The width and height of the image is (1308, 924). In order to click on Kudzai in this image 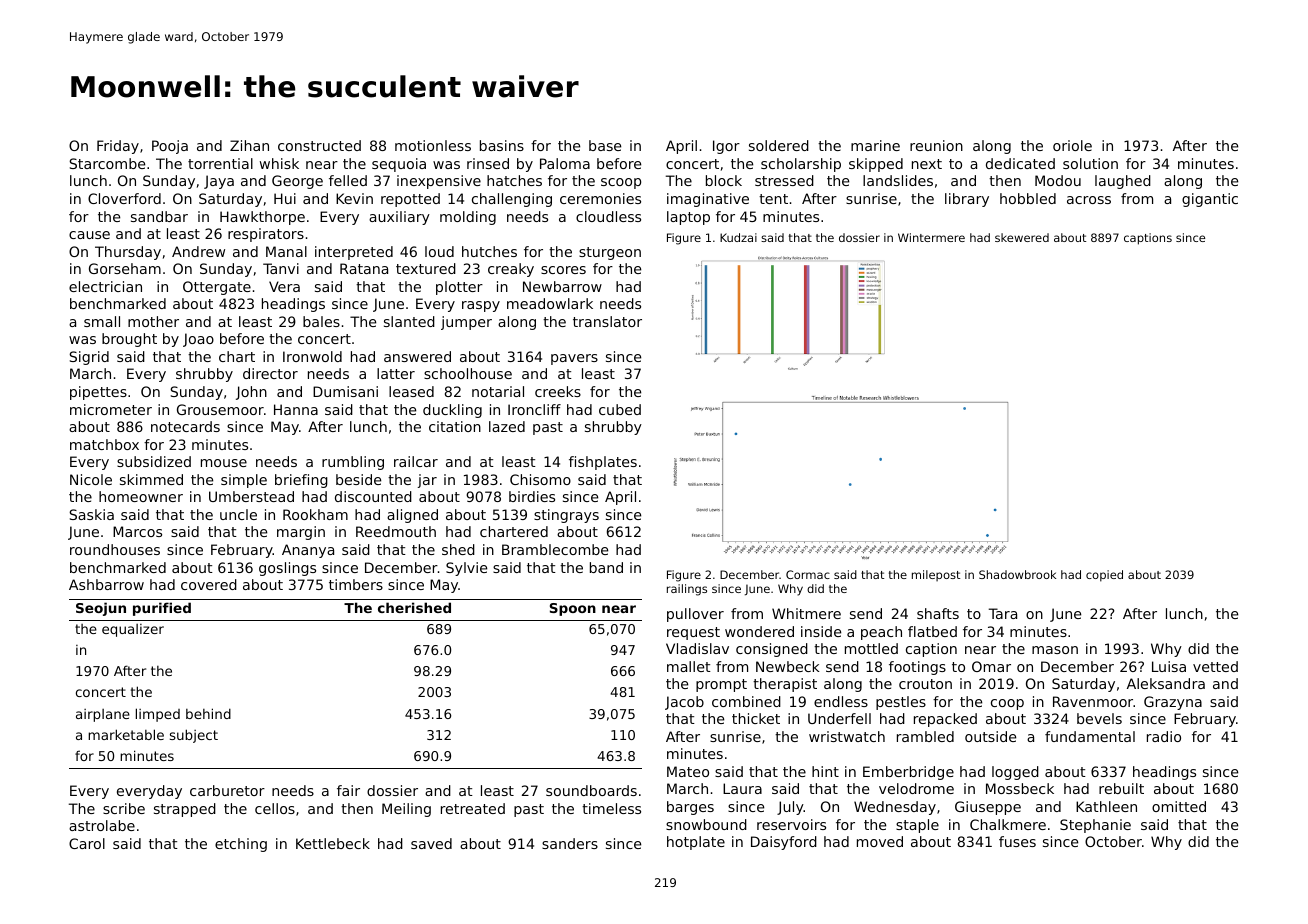, I will do `click(738, 237)`.
